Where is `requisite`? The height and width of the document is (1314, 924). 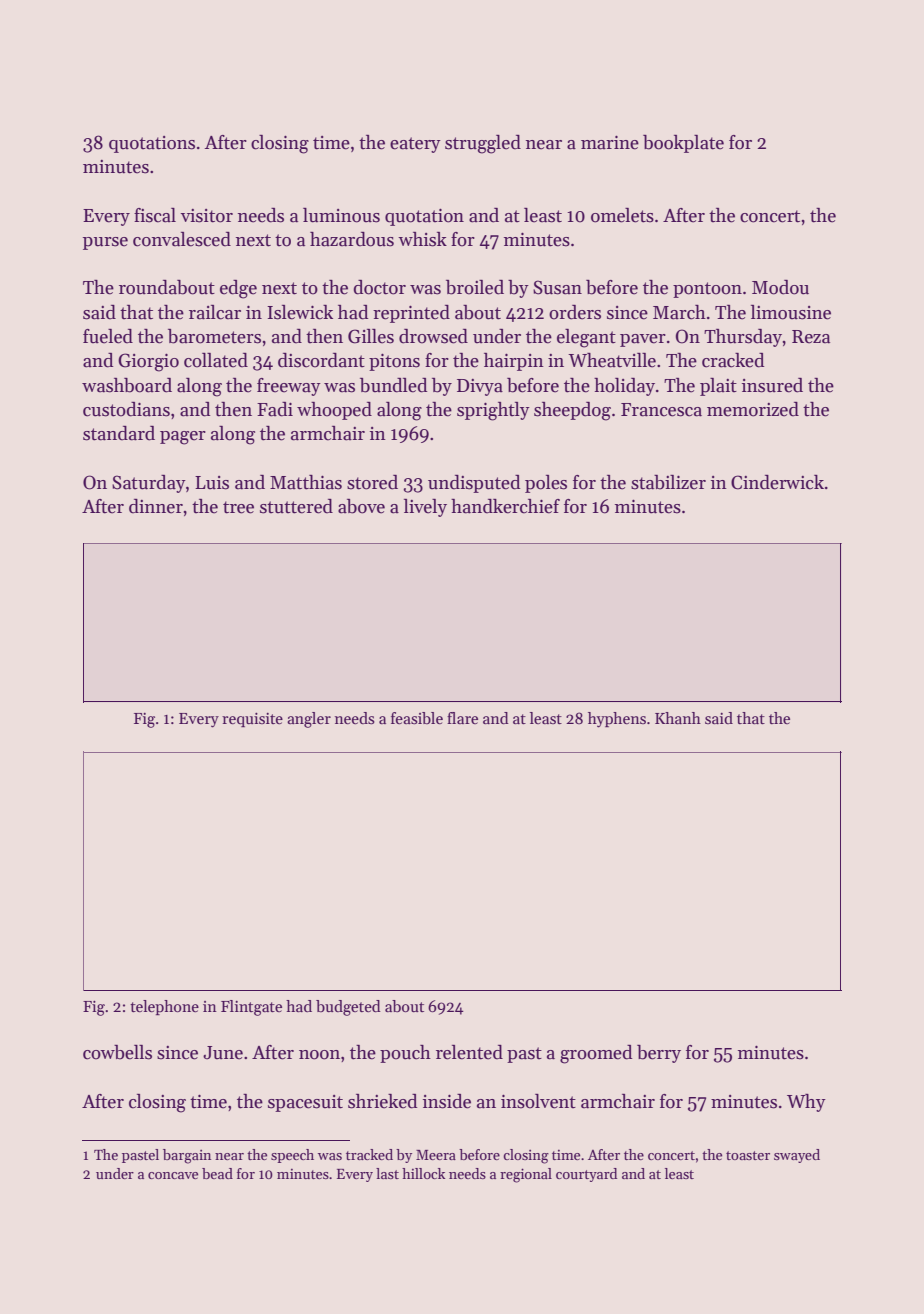
requisite is located at coordinates (252, 720).
